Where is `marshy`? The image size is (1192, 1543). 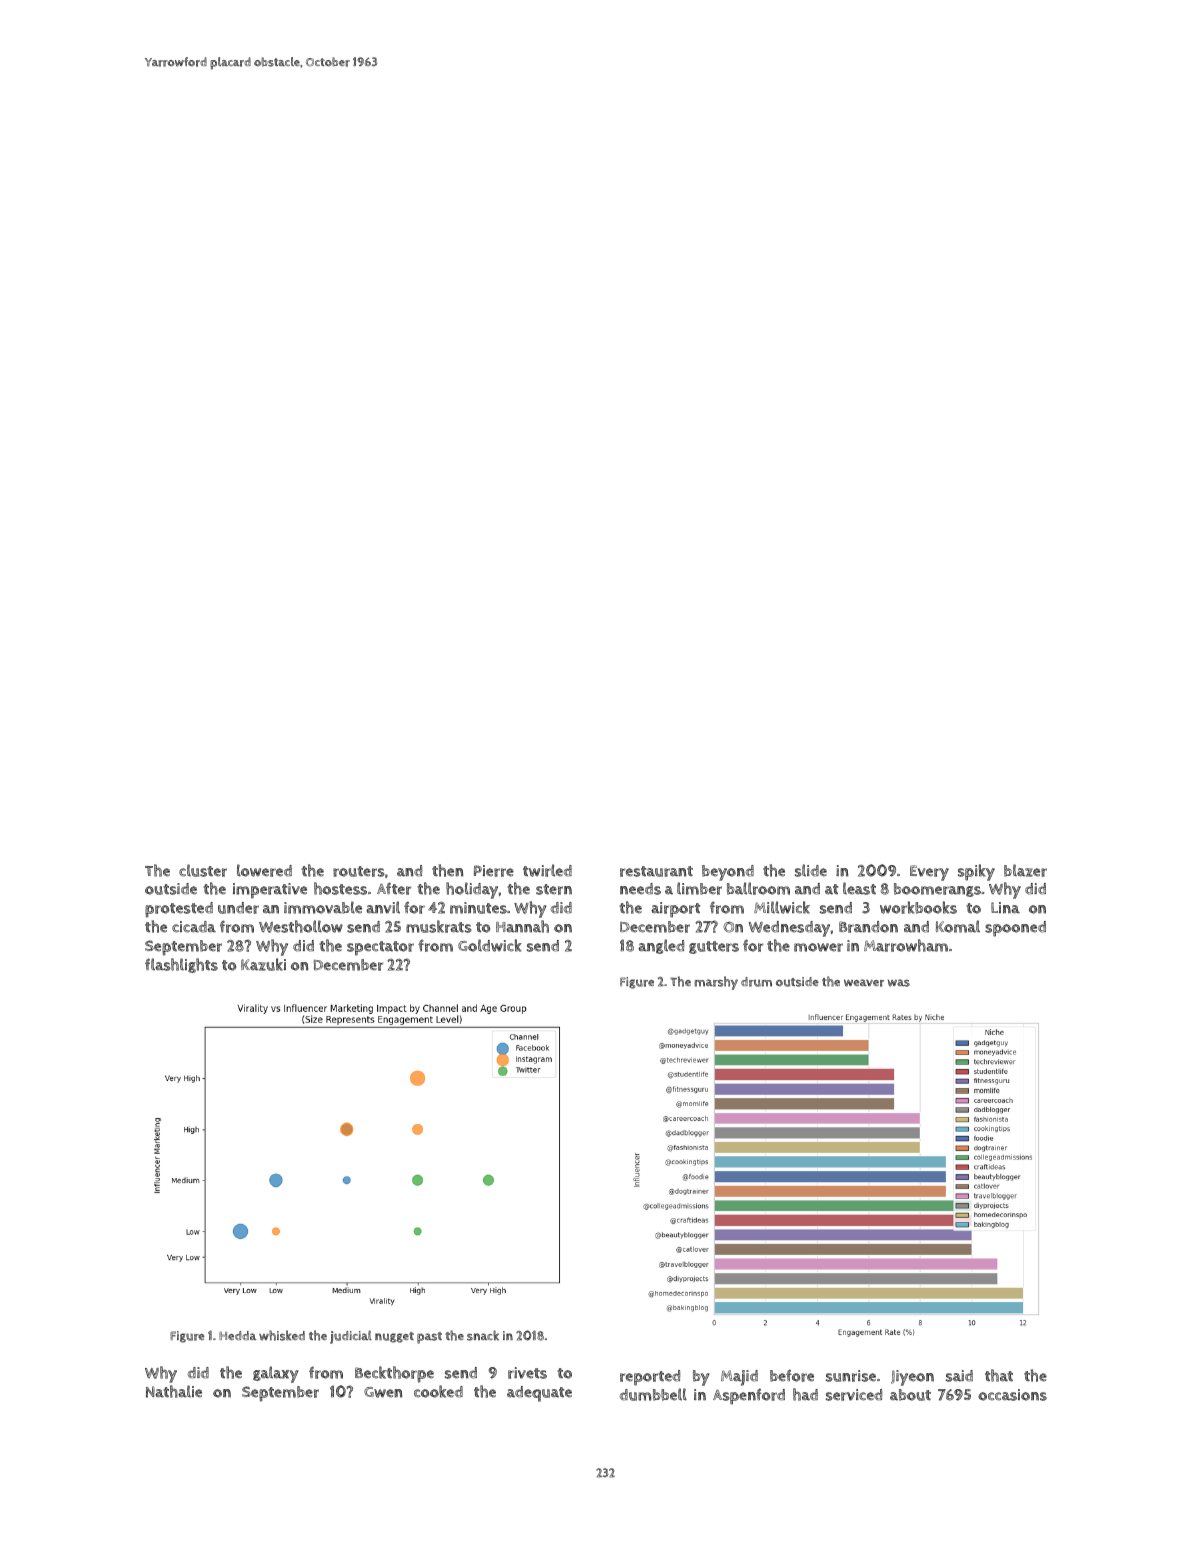
marshy is located at coordinates (716, 983).
